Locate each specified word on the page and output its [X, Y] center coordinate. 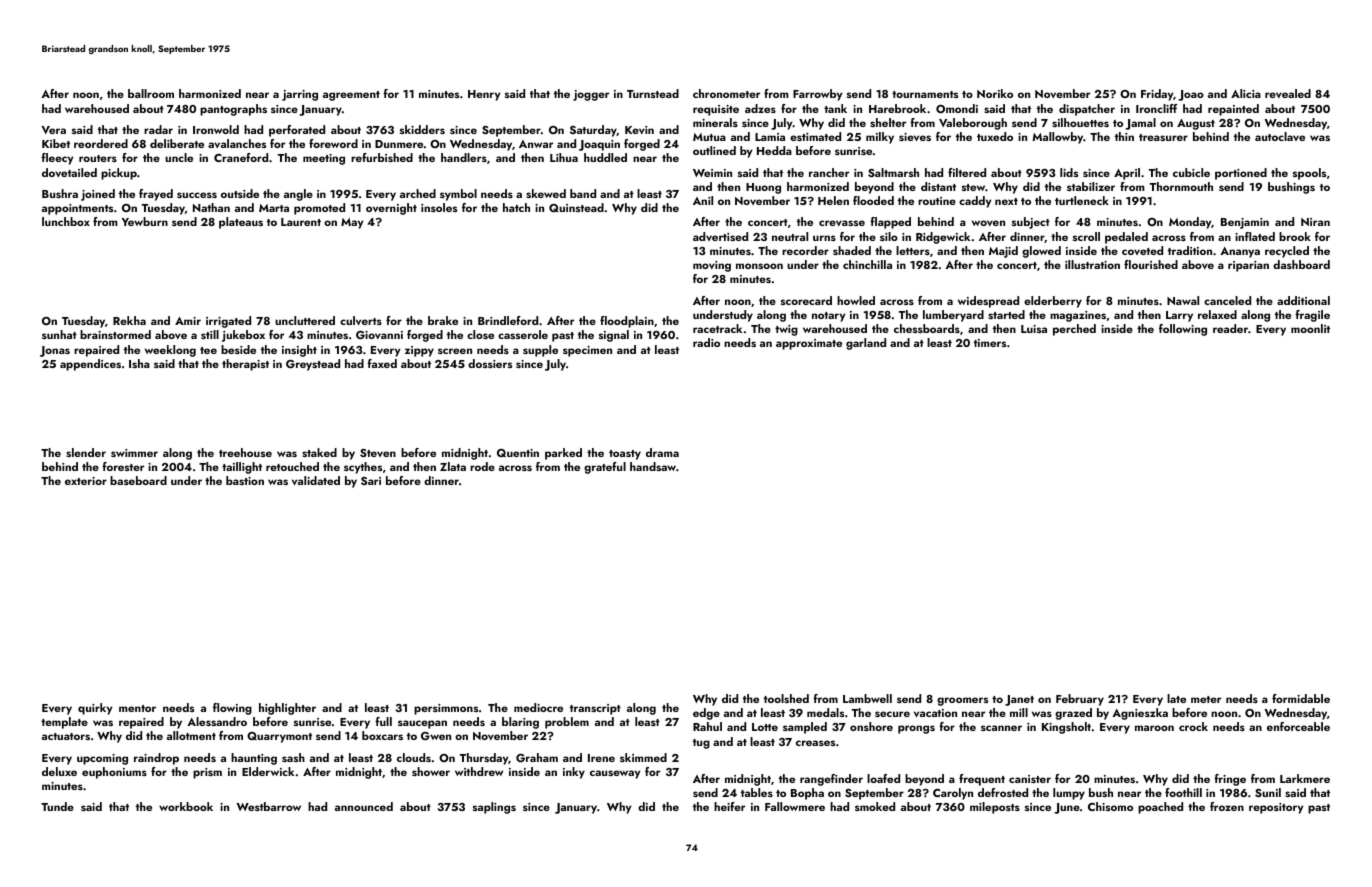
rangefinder [831, 780]
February [1080, 700]
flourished [1151, 264]
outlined [714, 150]
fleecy [57, 159]
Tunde [57, 806]
